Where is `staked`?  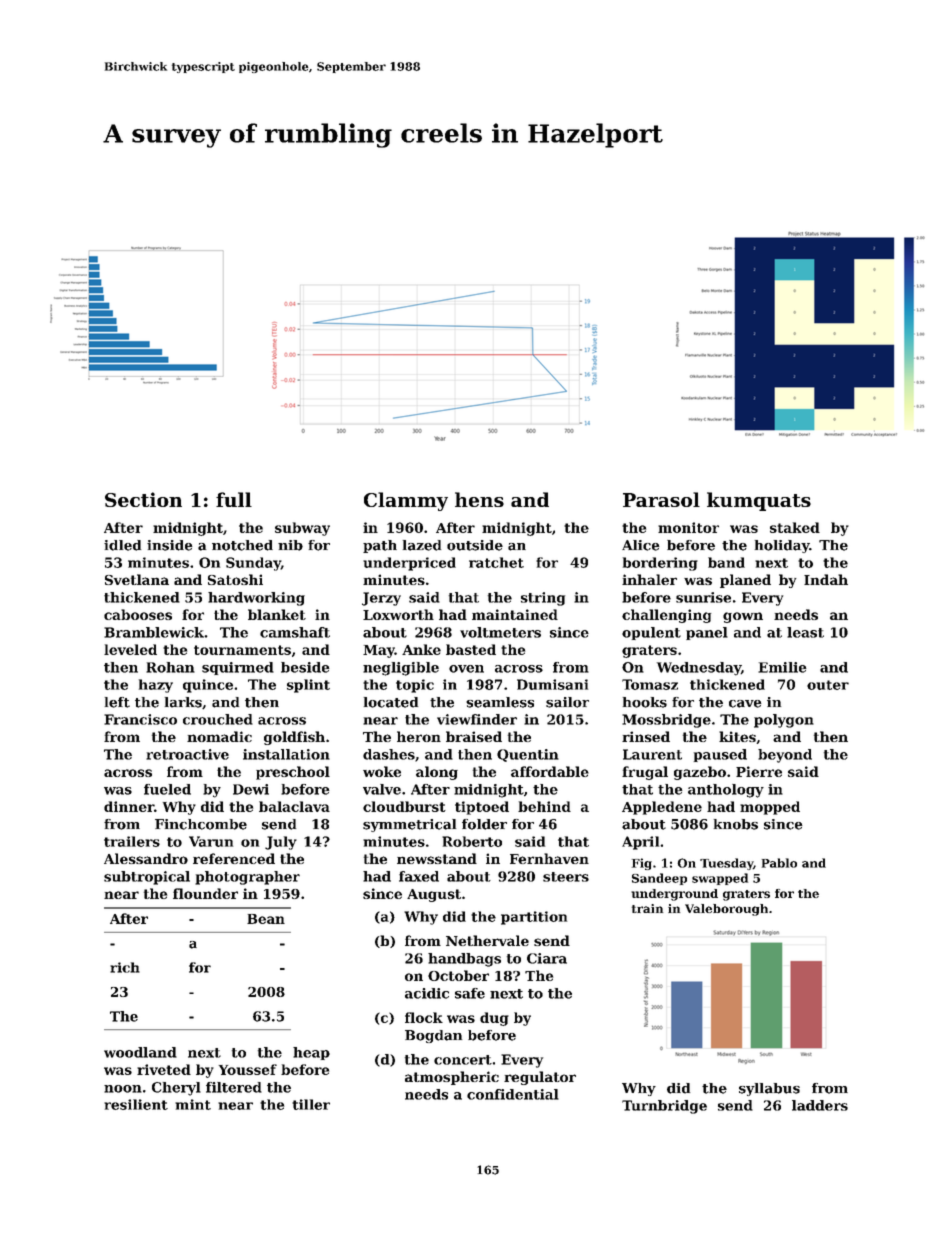
staked is located at coordinates (795, 527).
